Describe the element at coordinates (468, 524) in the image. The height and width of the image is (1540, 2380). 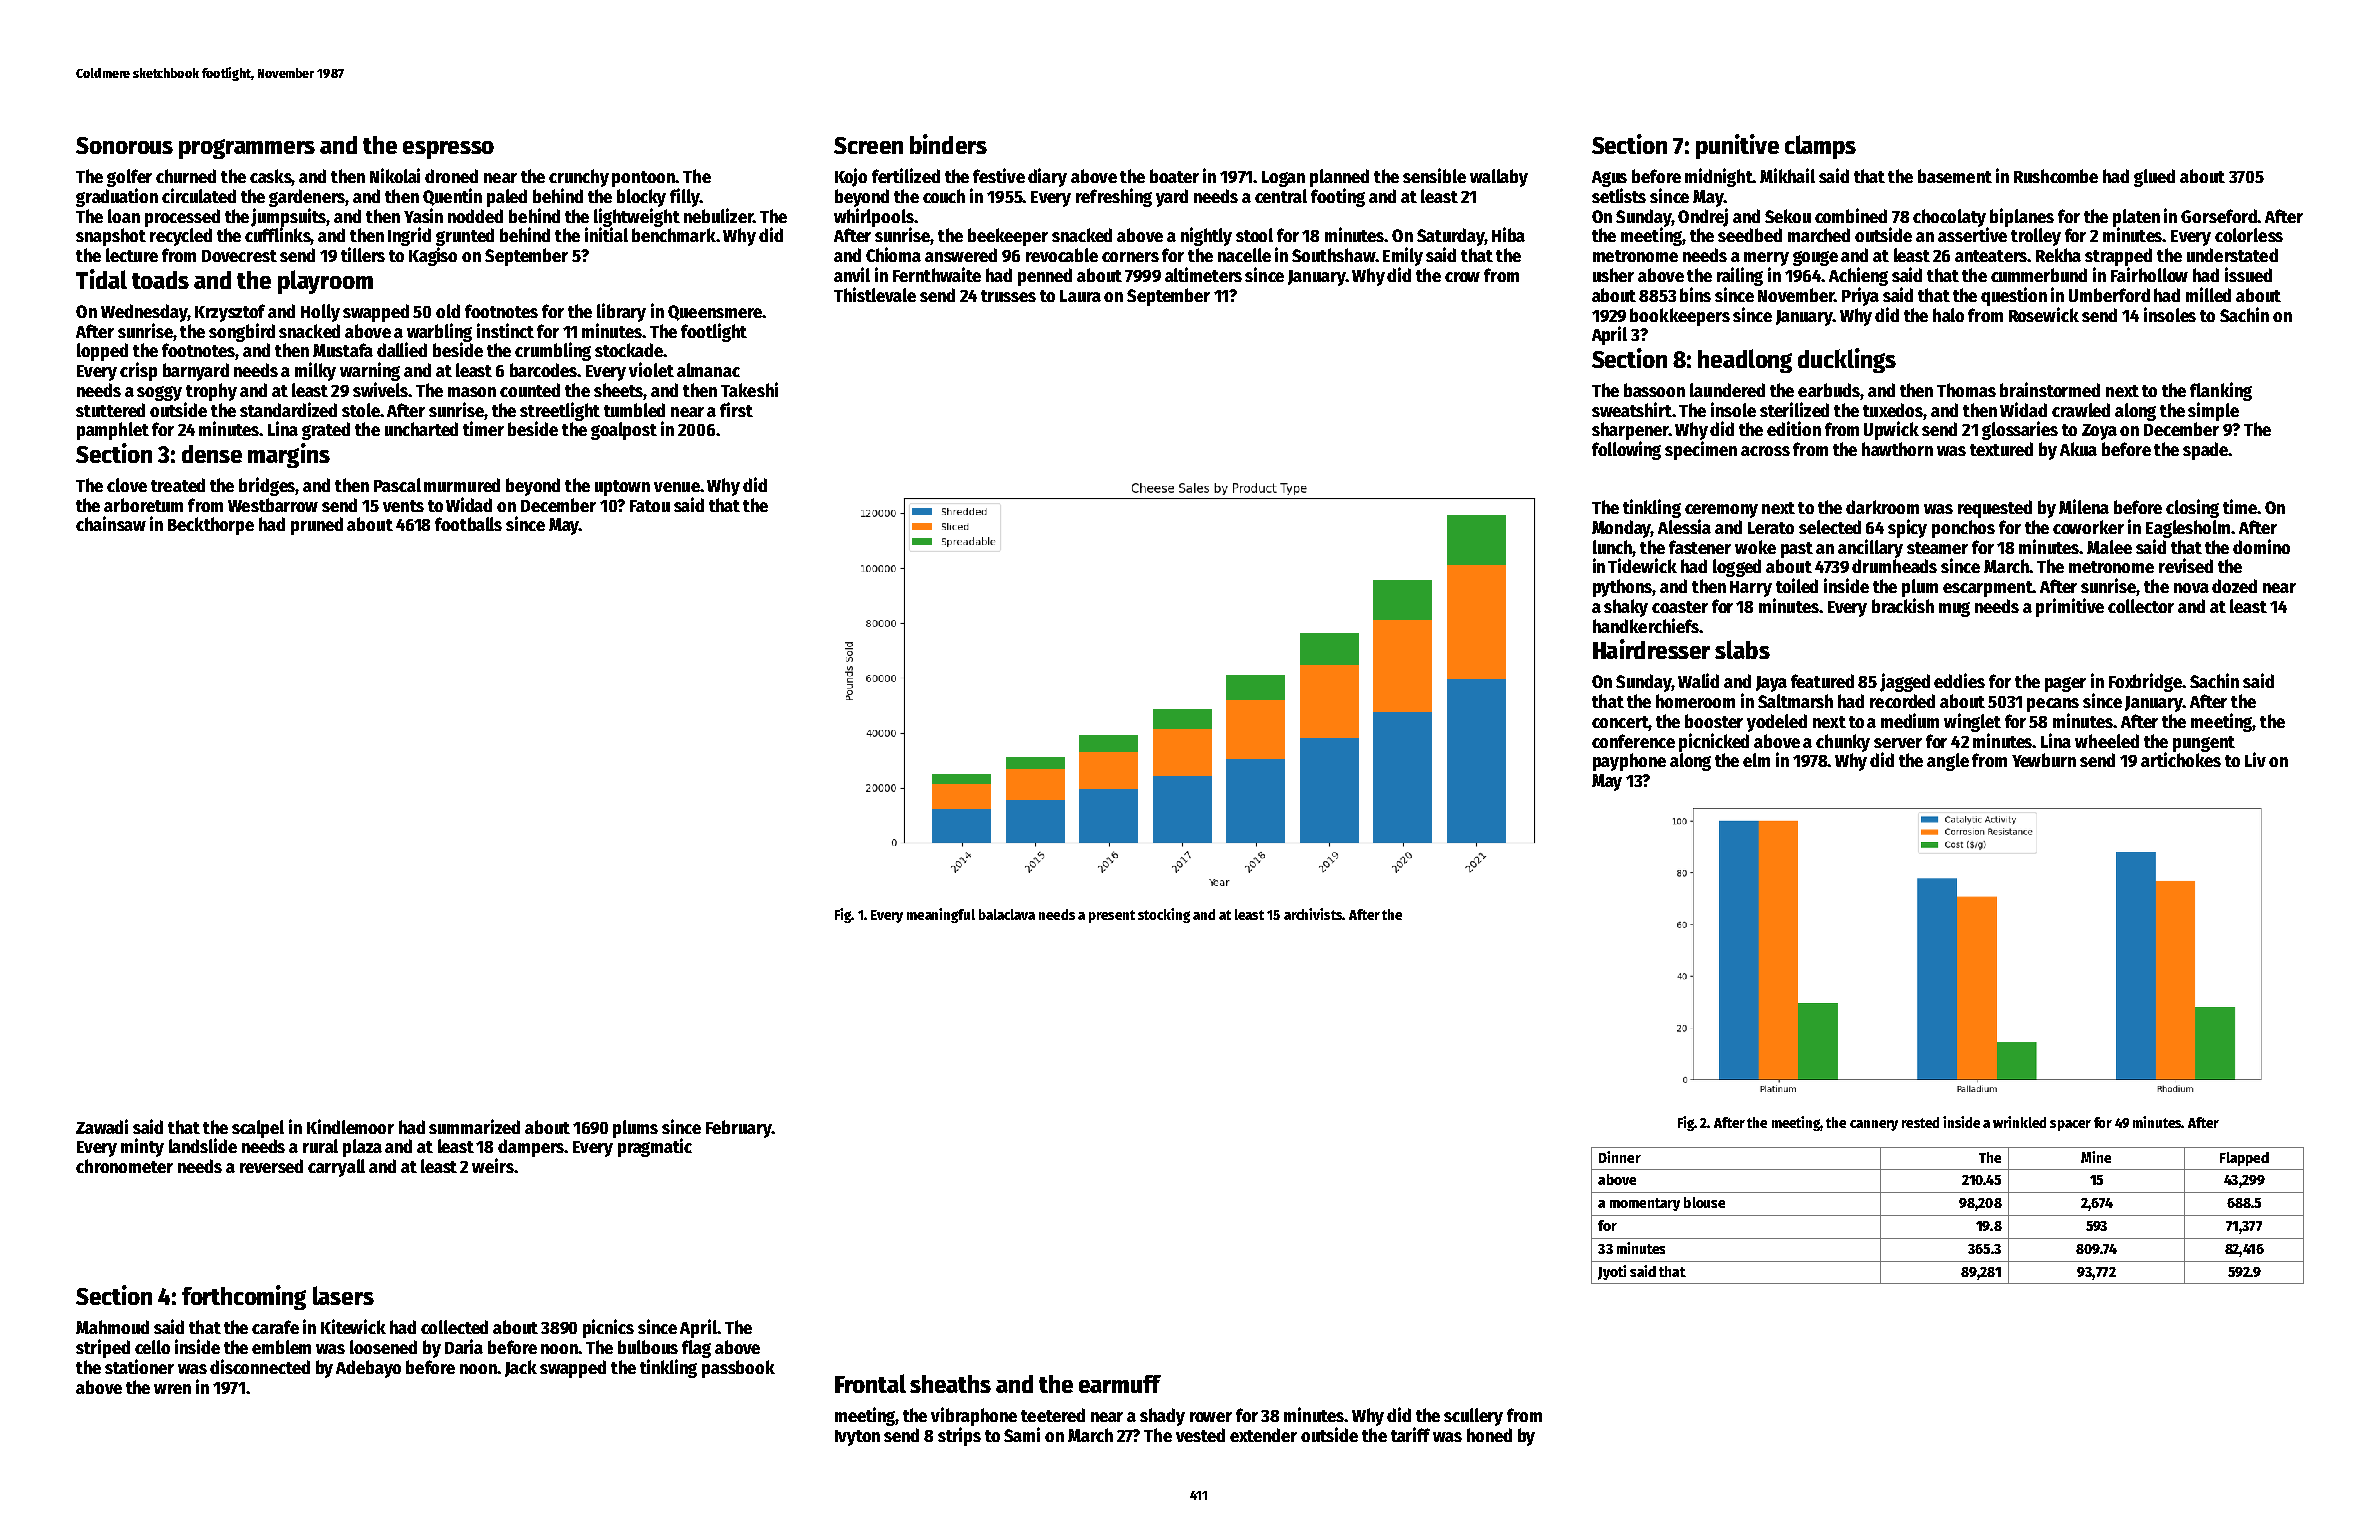
I see `footballs` at that location.
